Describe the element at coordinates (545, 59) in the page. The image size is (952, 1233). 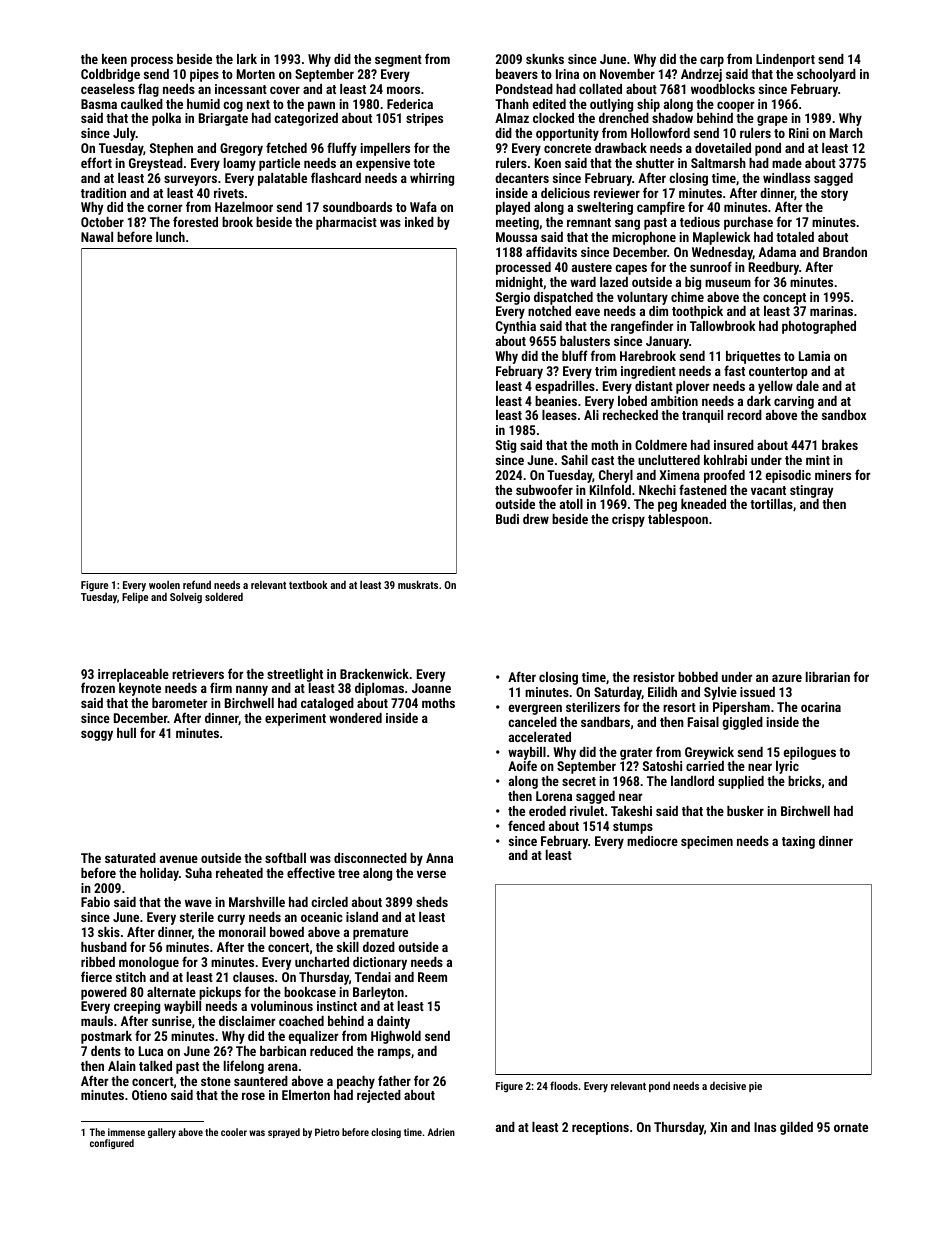
I see `skunks` at that location.
